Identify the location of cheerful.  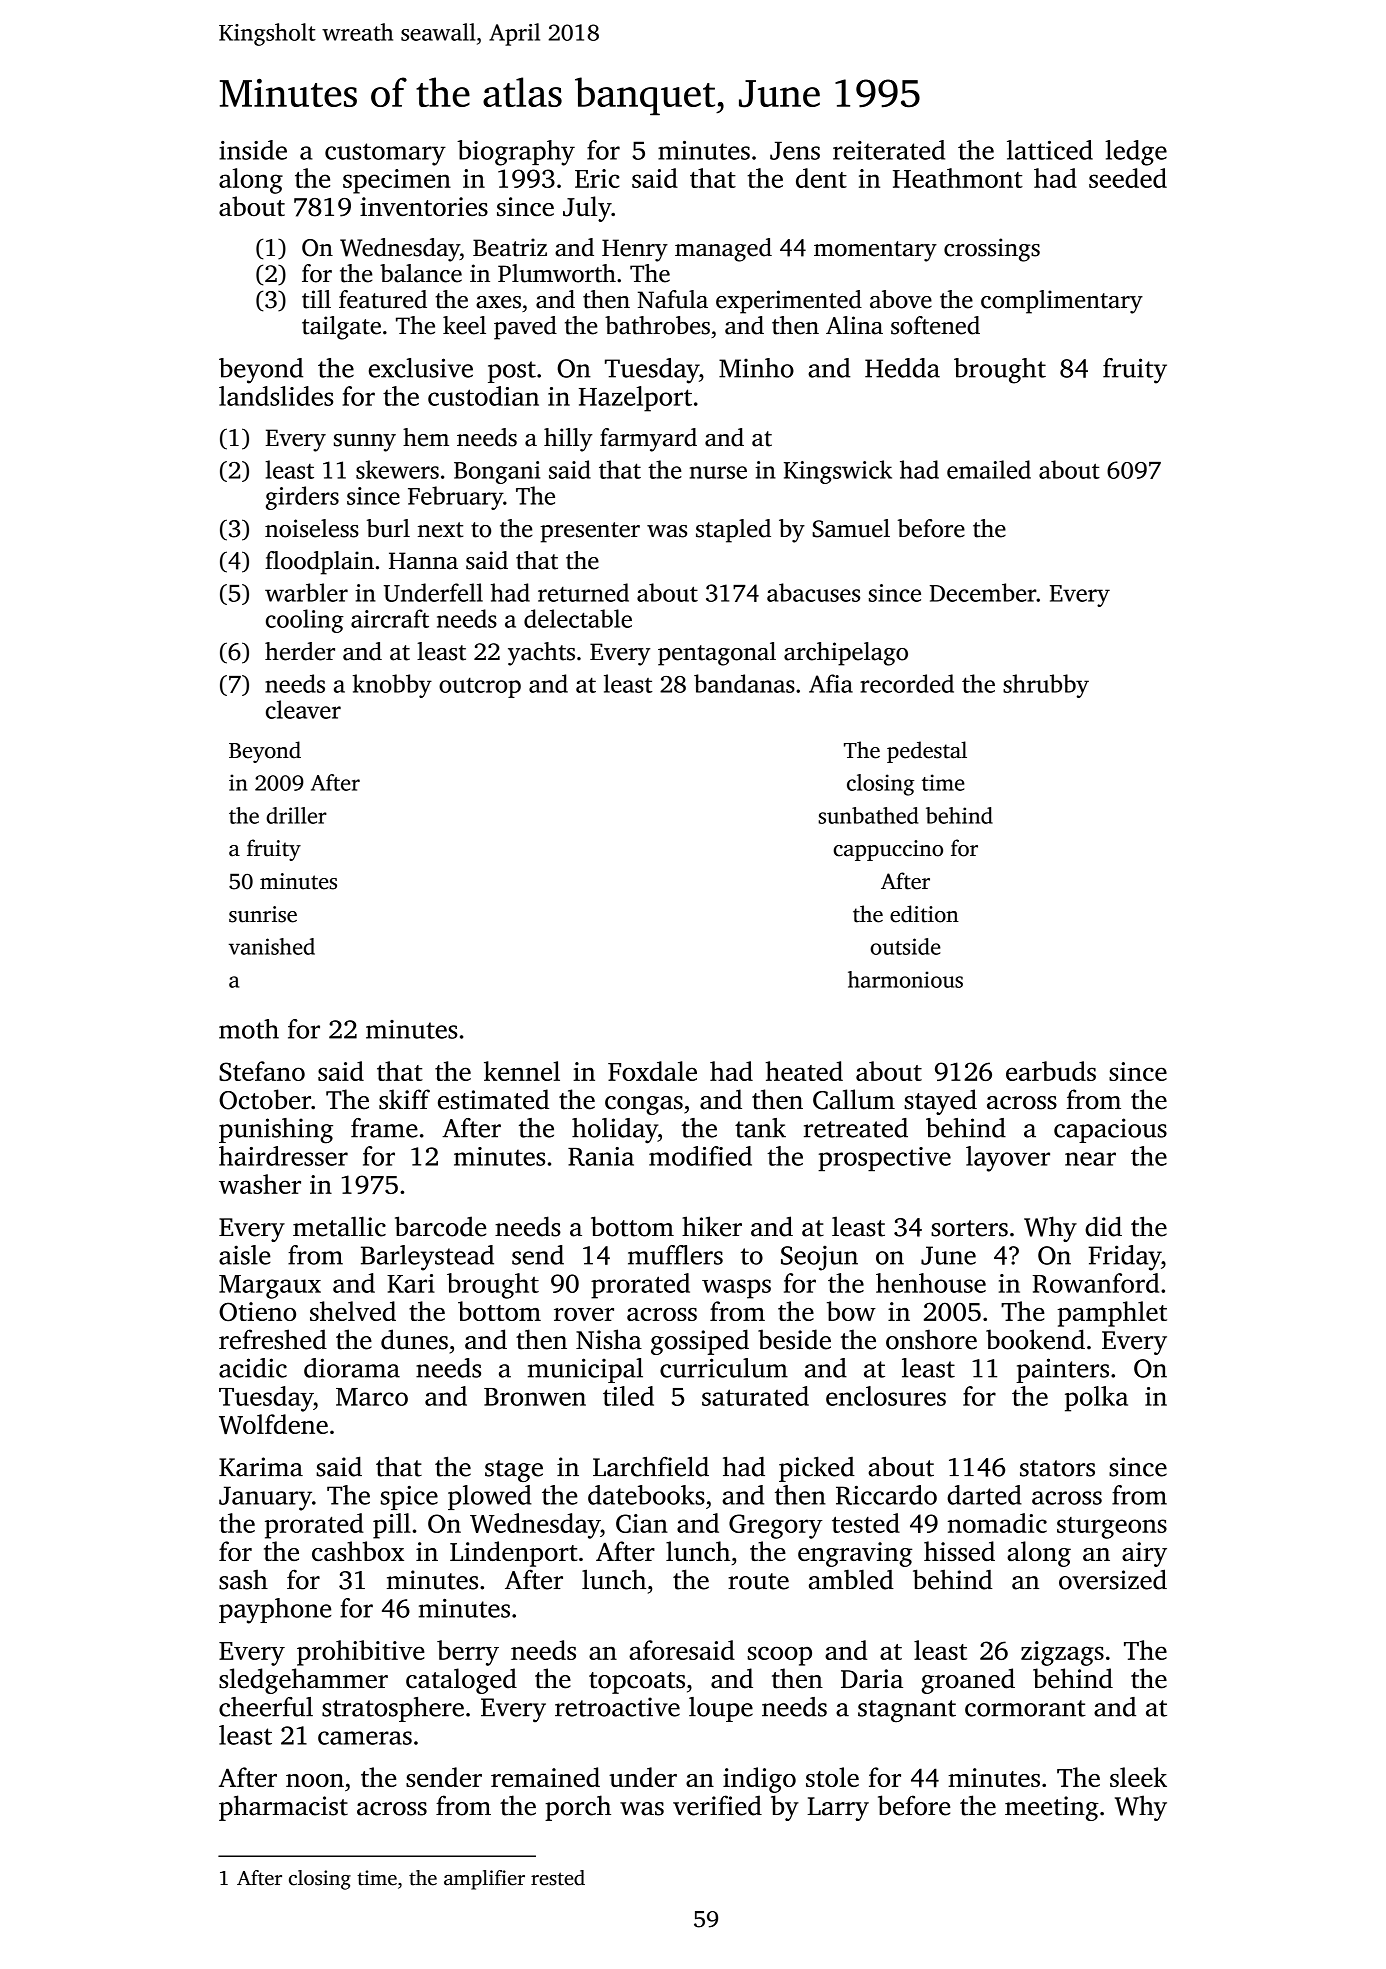
(266, 1707).
